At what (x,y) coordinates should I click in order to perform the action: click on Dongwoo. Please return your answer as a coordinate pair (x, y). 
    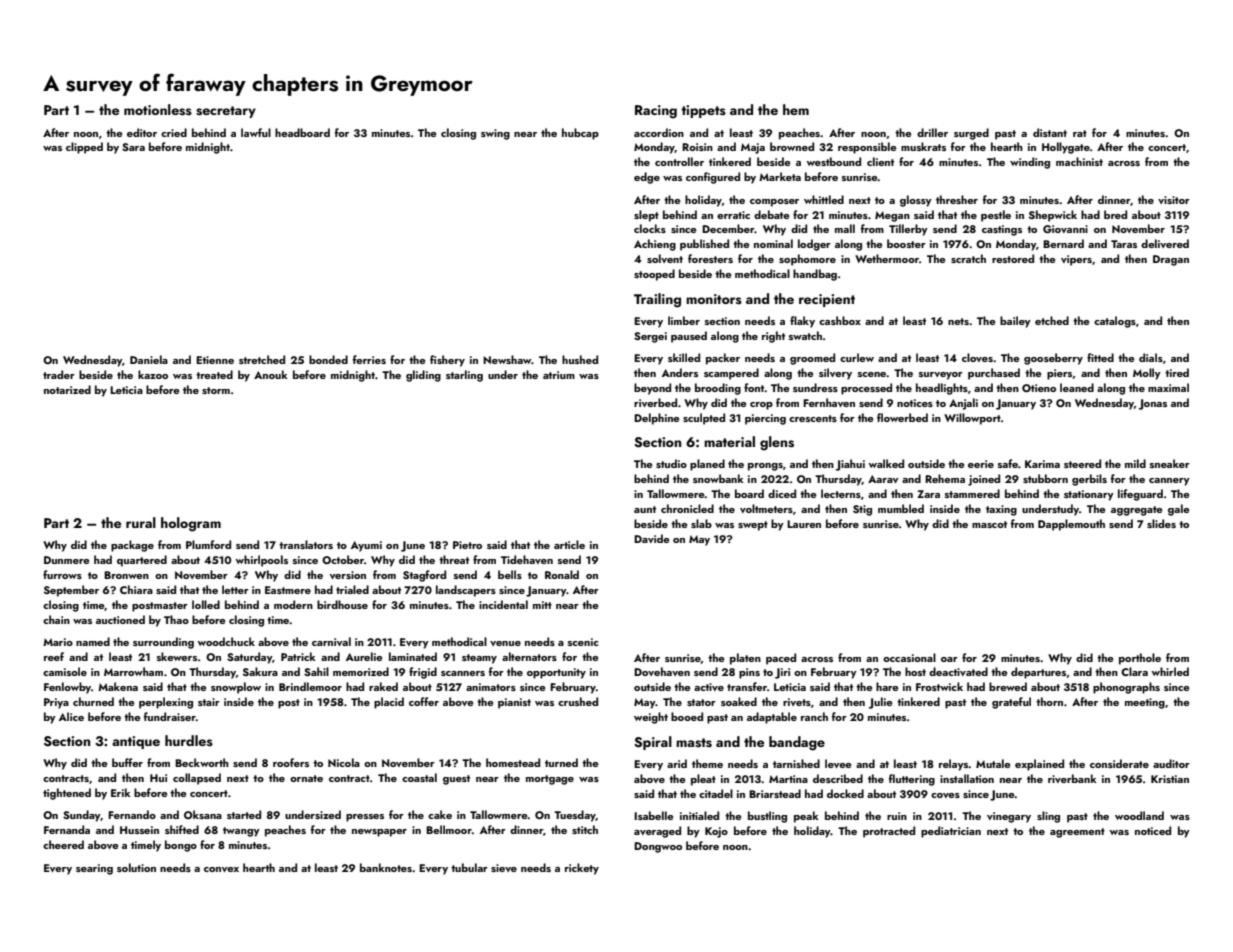
    Looking at the image, I should click on (658, 847).
